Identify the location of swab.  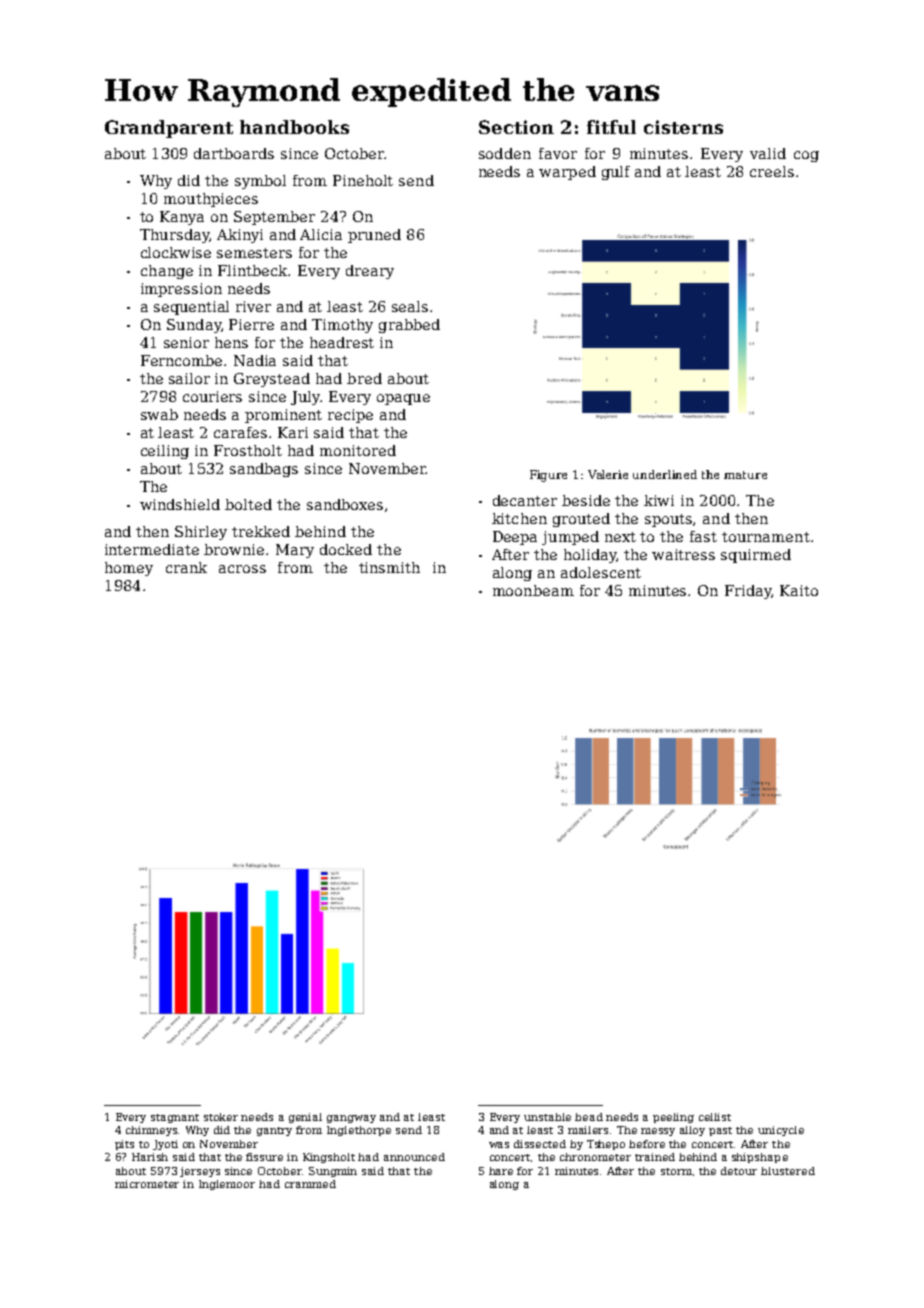
(159, 414).
